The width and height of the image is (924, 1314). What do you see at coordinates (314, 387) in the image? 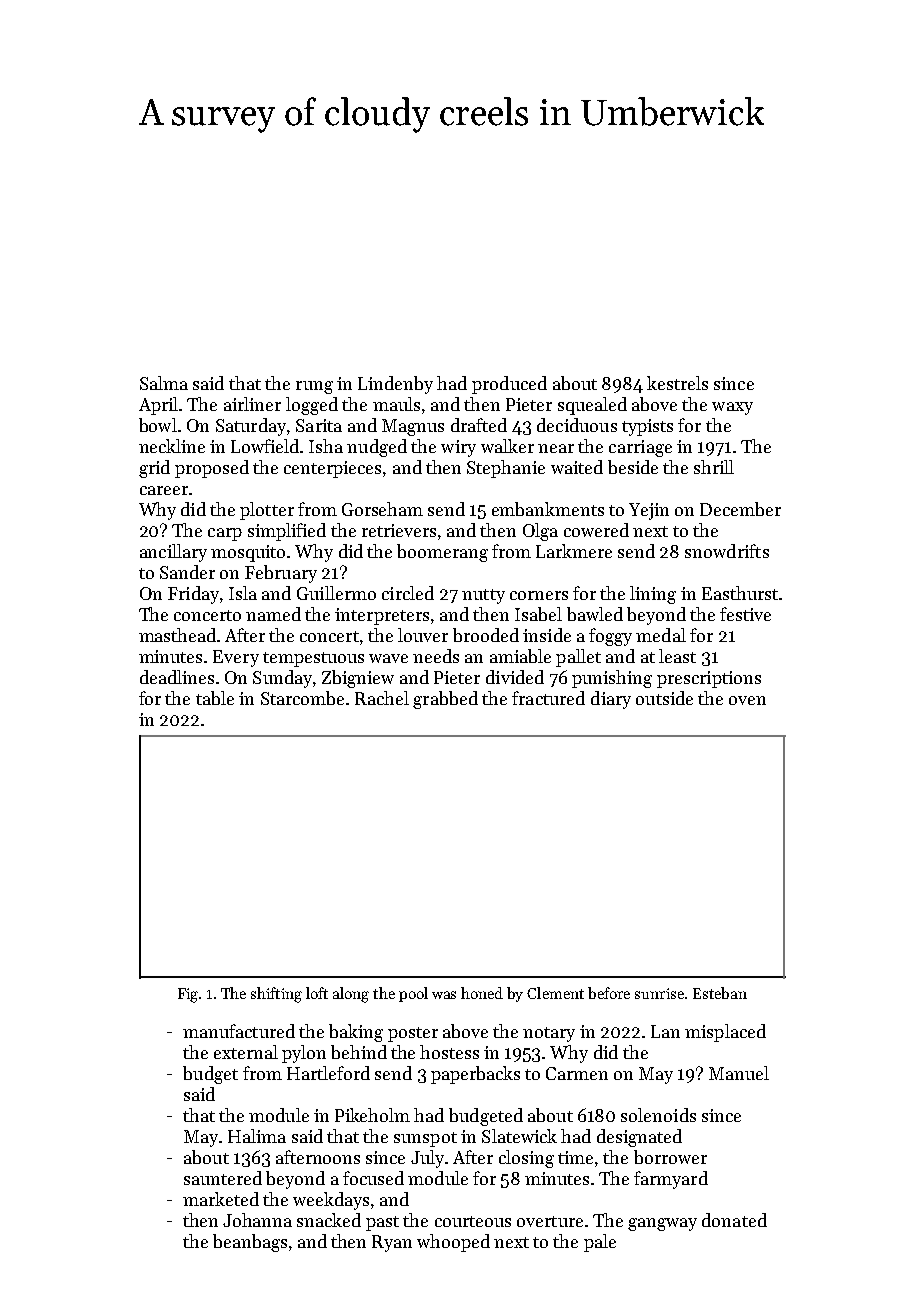
I see `rung` at bounding box center [314, 387].
